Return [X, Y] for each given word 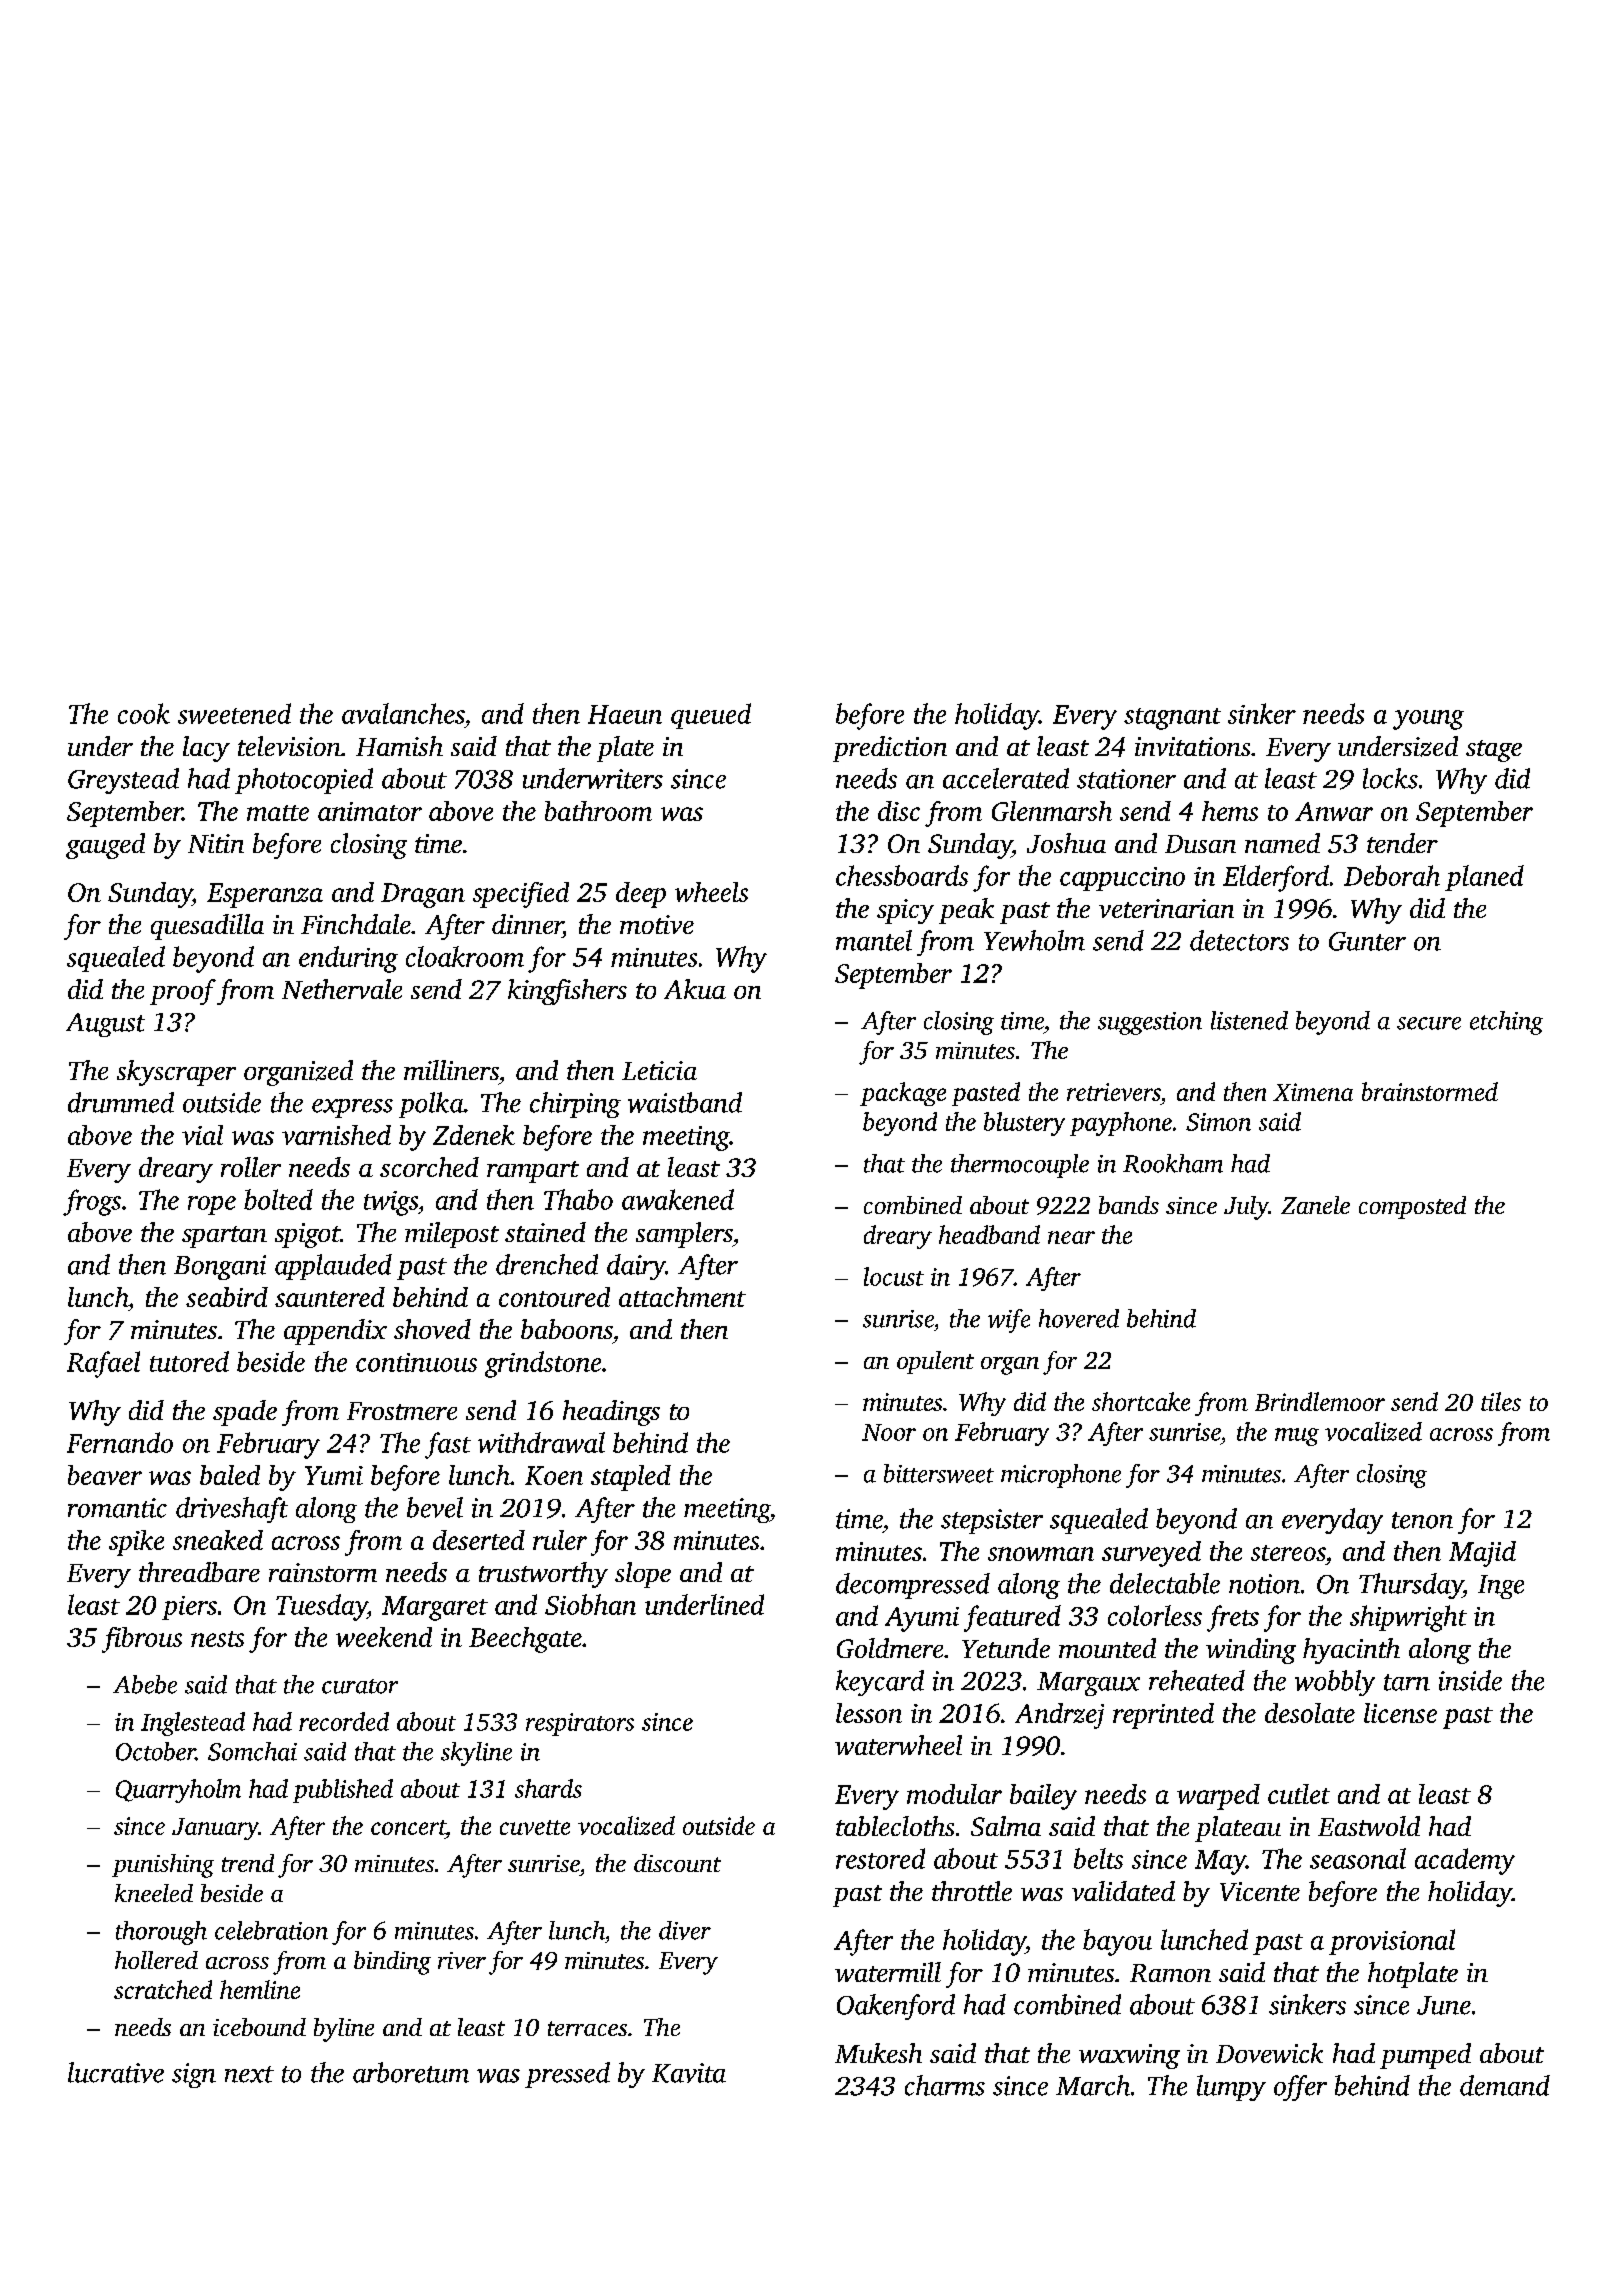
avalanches [403, 713]
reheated [1197, 1680]
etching [1506, 1023]
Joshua [1066, 843]
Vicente [1260, 1891]
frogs [92, 1202]
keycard [880, 1683]
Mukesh [878, 2053]
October [156, 1751]
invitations [1192, 746]
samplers [684, 1235]
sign [194, 2075]
